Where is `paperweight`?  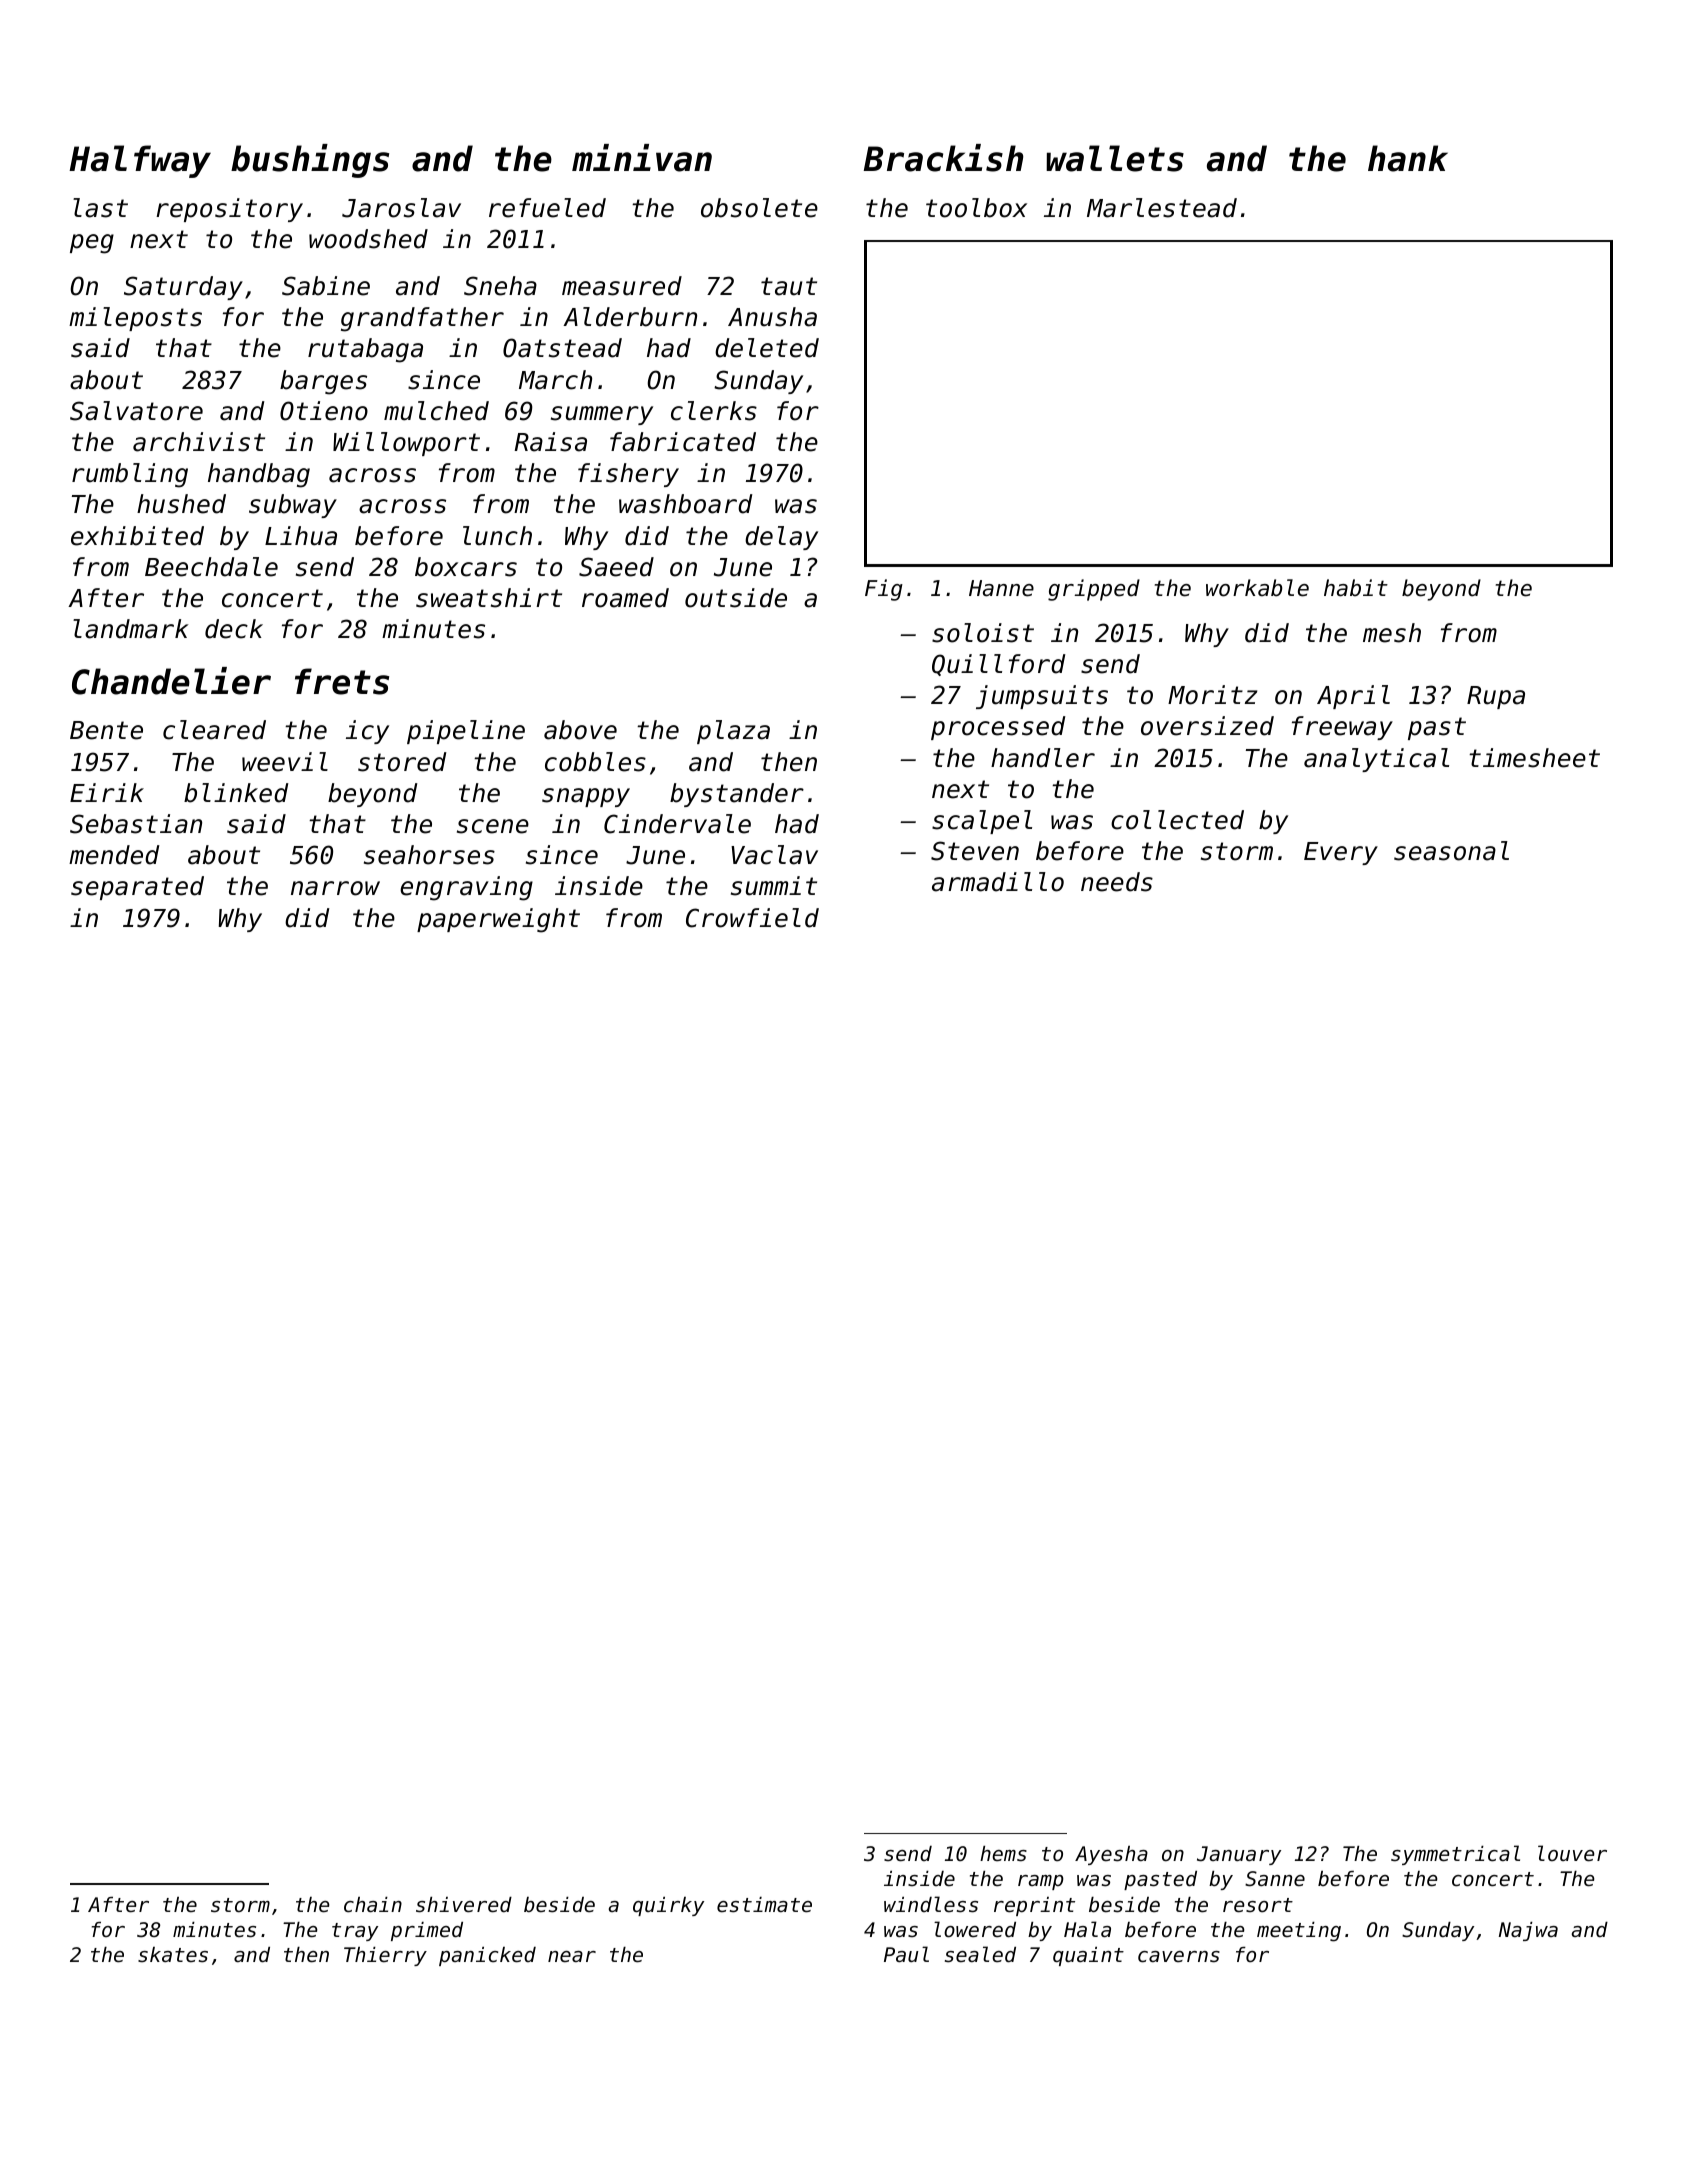
paperweight is located at coordinates (498, 920).
